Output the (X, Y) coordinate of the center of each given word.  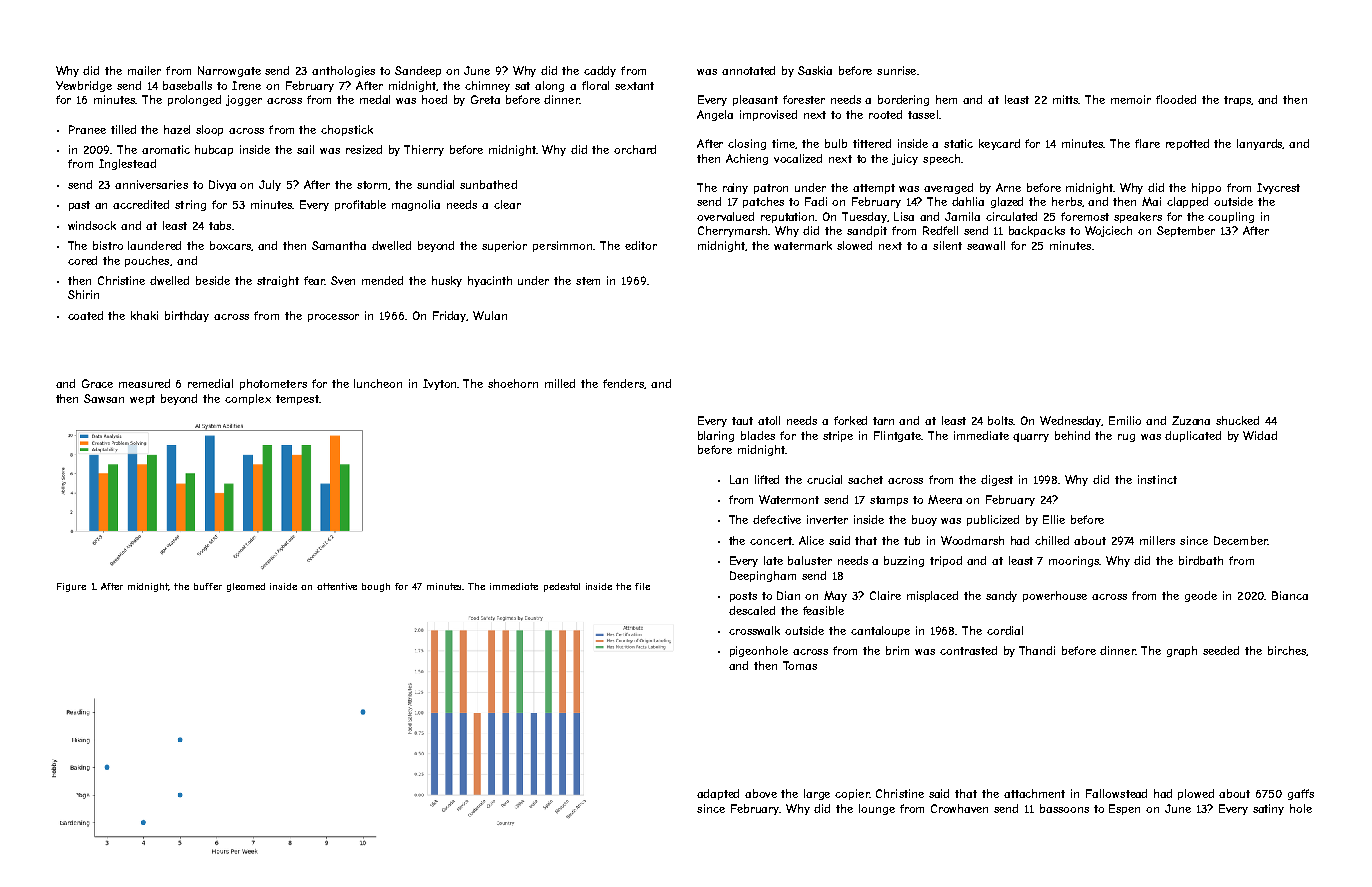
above (761, 793)
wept (142, 400)
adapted (718, 794)
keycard (999, 144)
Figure (71, 587)
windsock (92, 225)
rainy (735, 188)
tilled (123, 129)
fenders (623, 383)
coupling (1231, 217)
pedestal (562, 587)
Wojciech (1108, 231)
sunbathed (488, 184)
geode (1201, 596)
